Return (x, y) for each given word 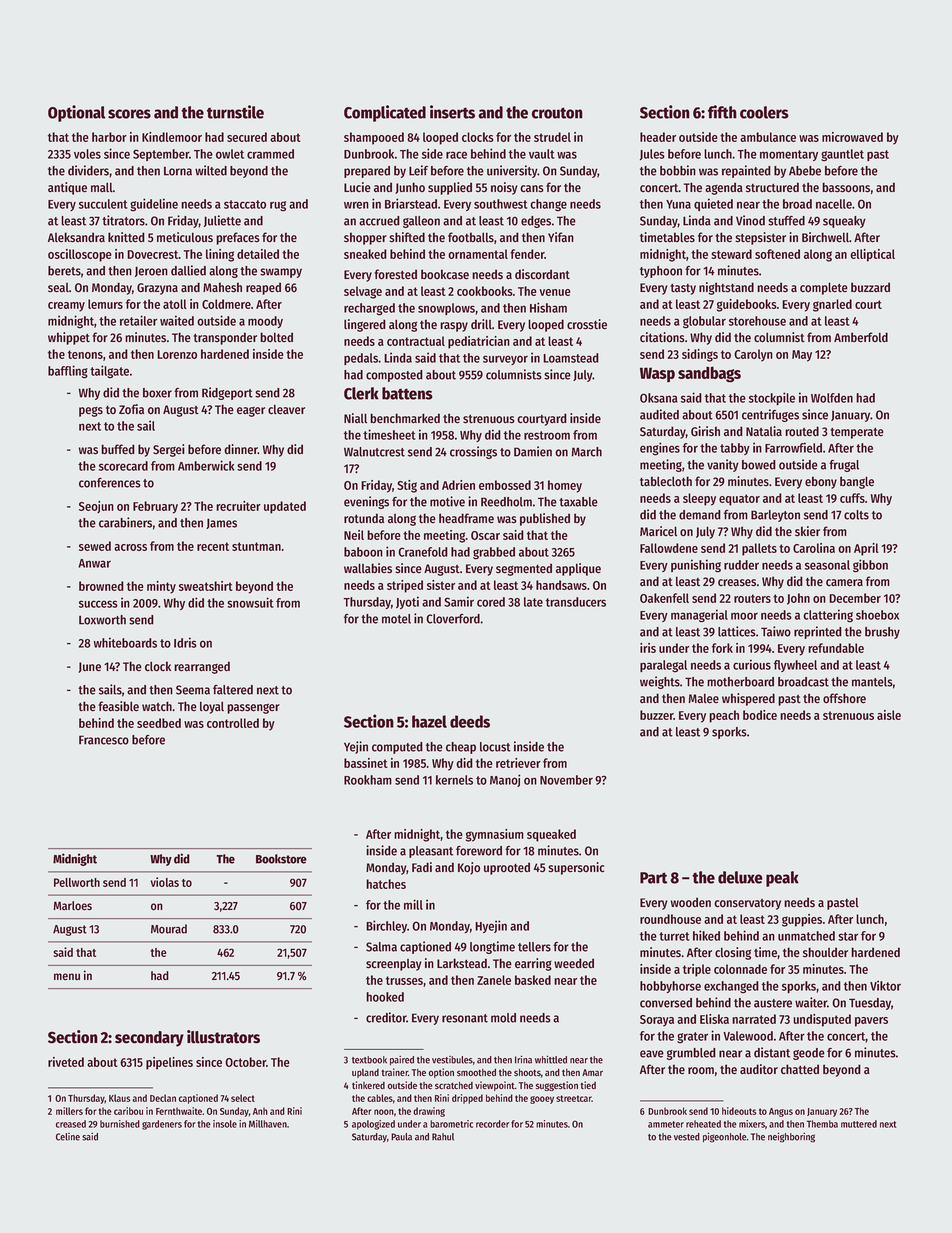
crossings (473, 452)
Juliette (222, 221)
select (243, 1098)
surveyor (505, 360)
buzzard (870, 287)
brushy (882, 633)
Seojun (96, 507)
